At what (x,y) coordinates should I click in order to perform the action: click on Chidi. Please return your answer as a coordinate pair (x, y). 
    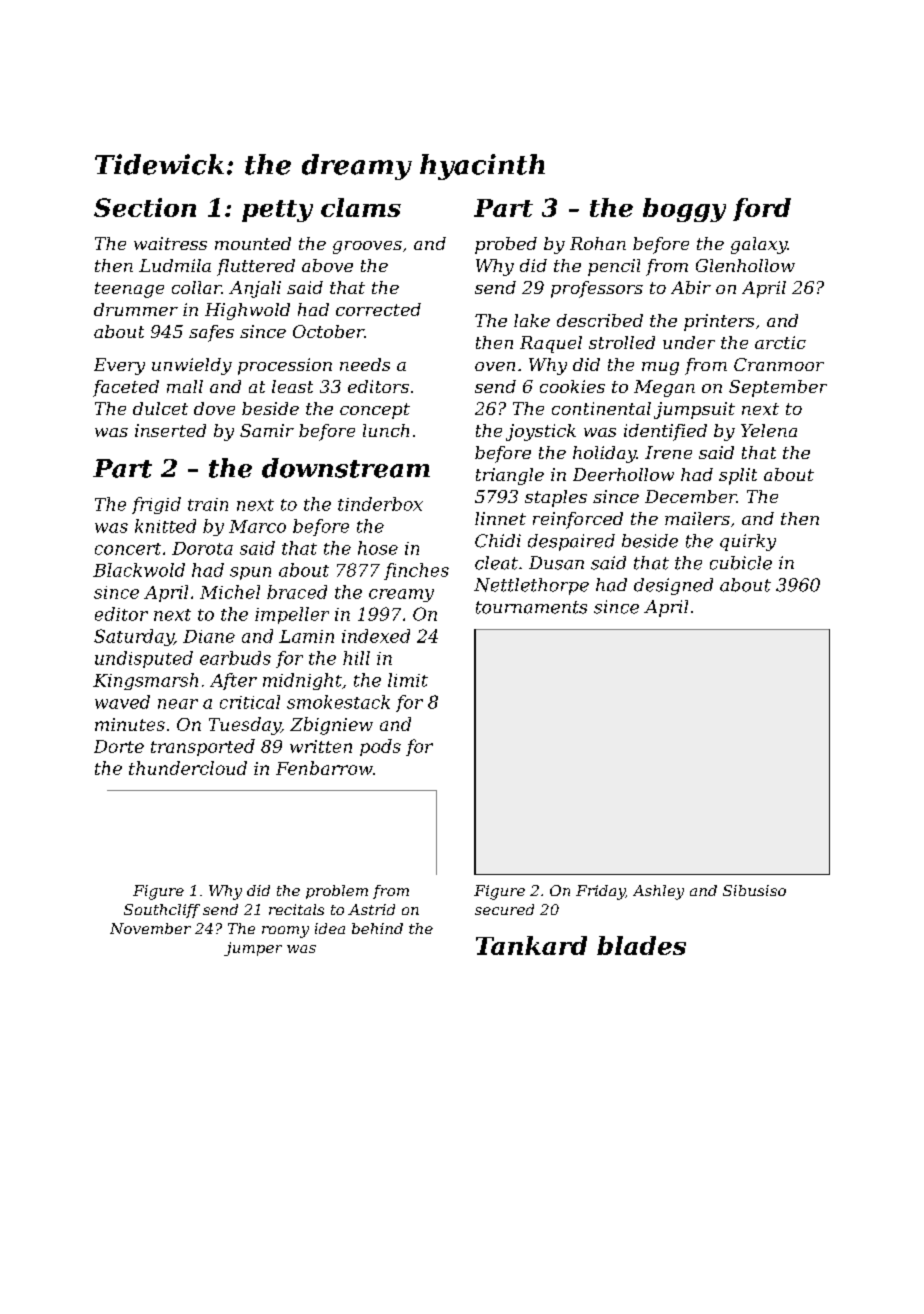
    Looking at the image, I should click on (498, 541).
